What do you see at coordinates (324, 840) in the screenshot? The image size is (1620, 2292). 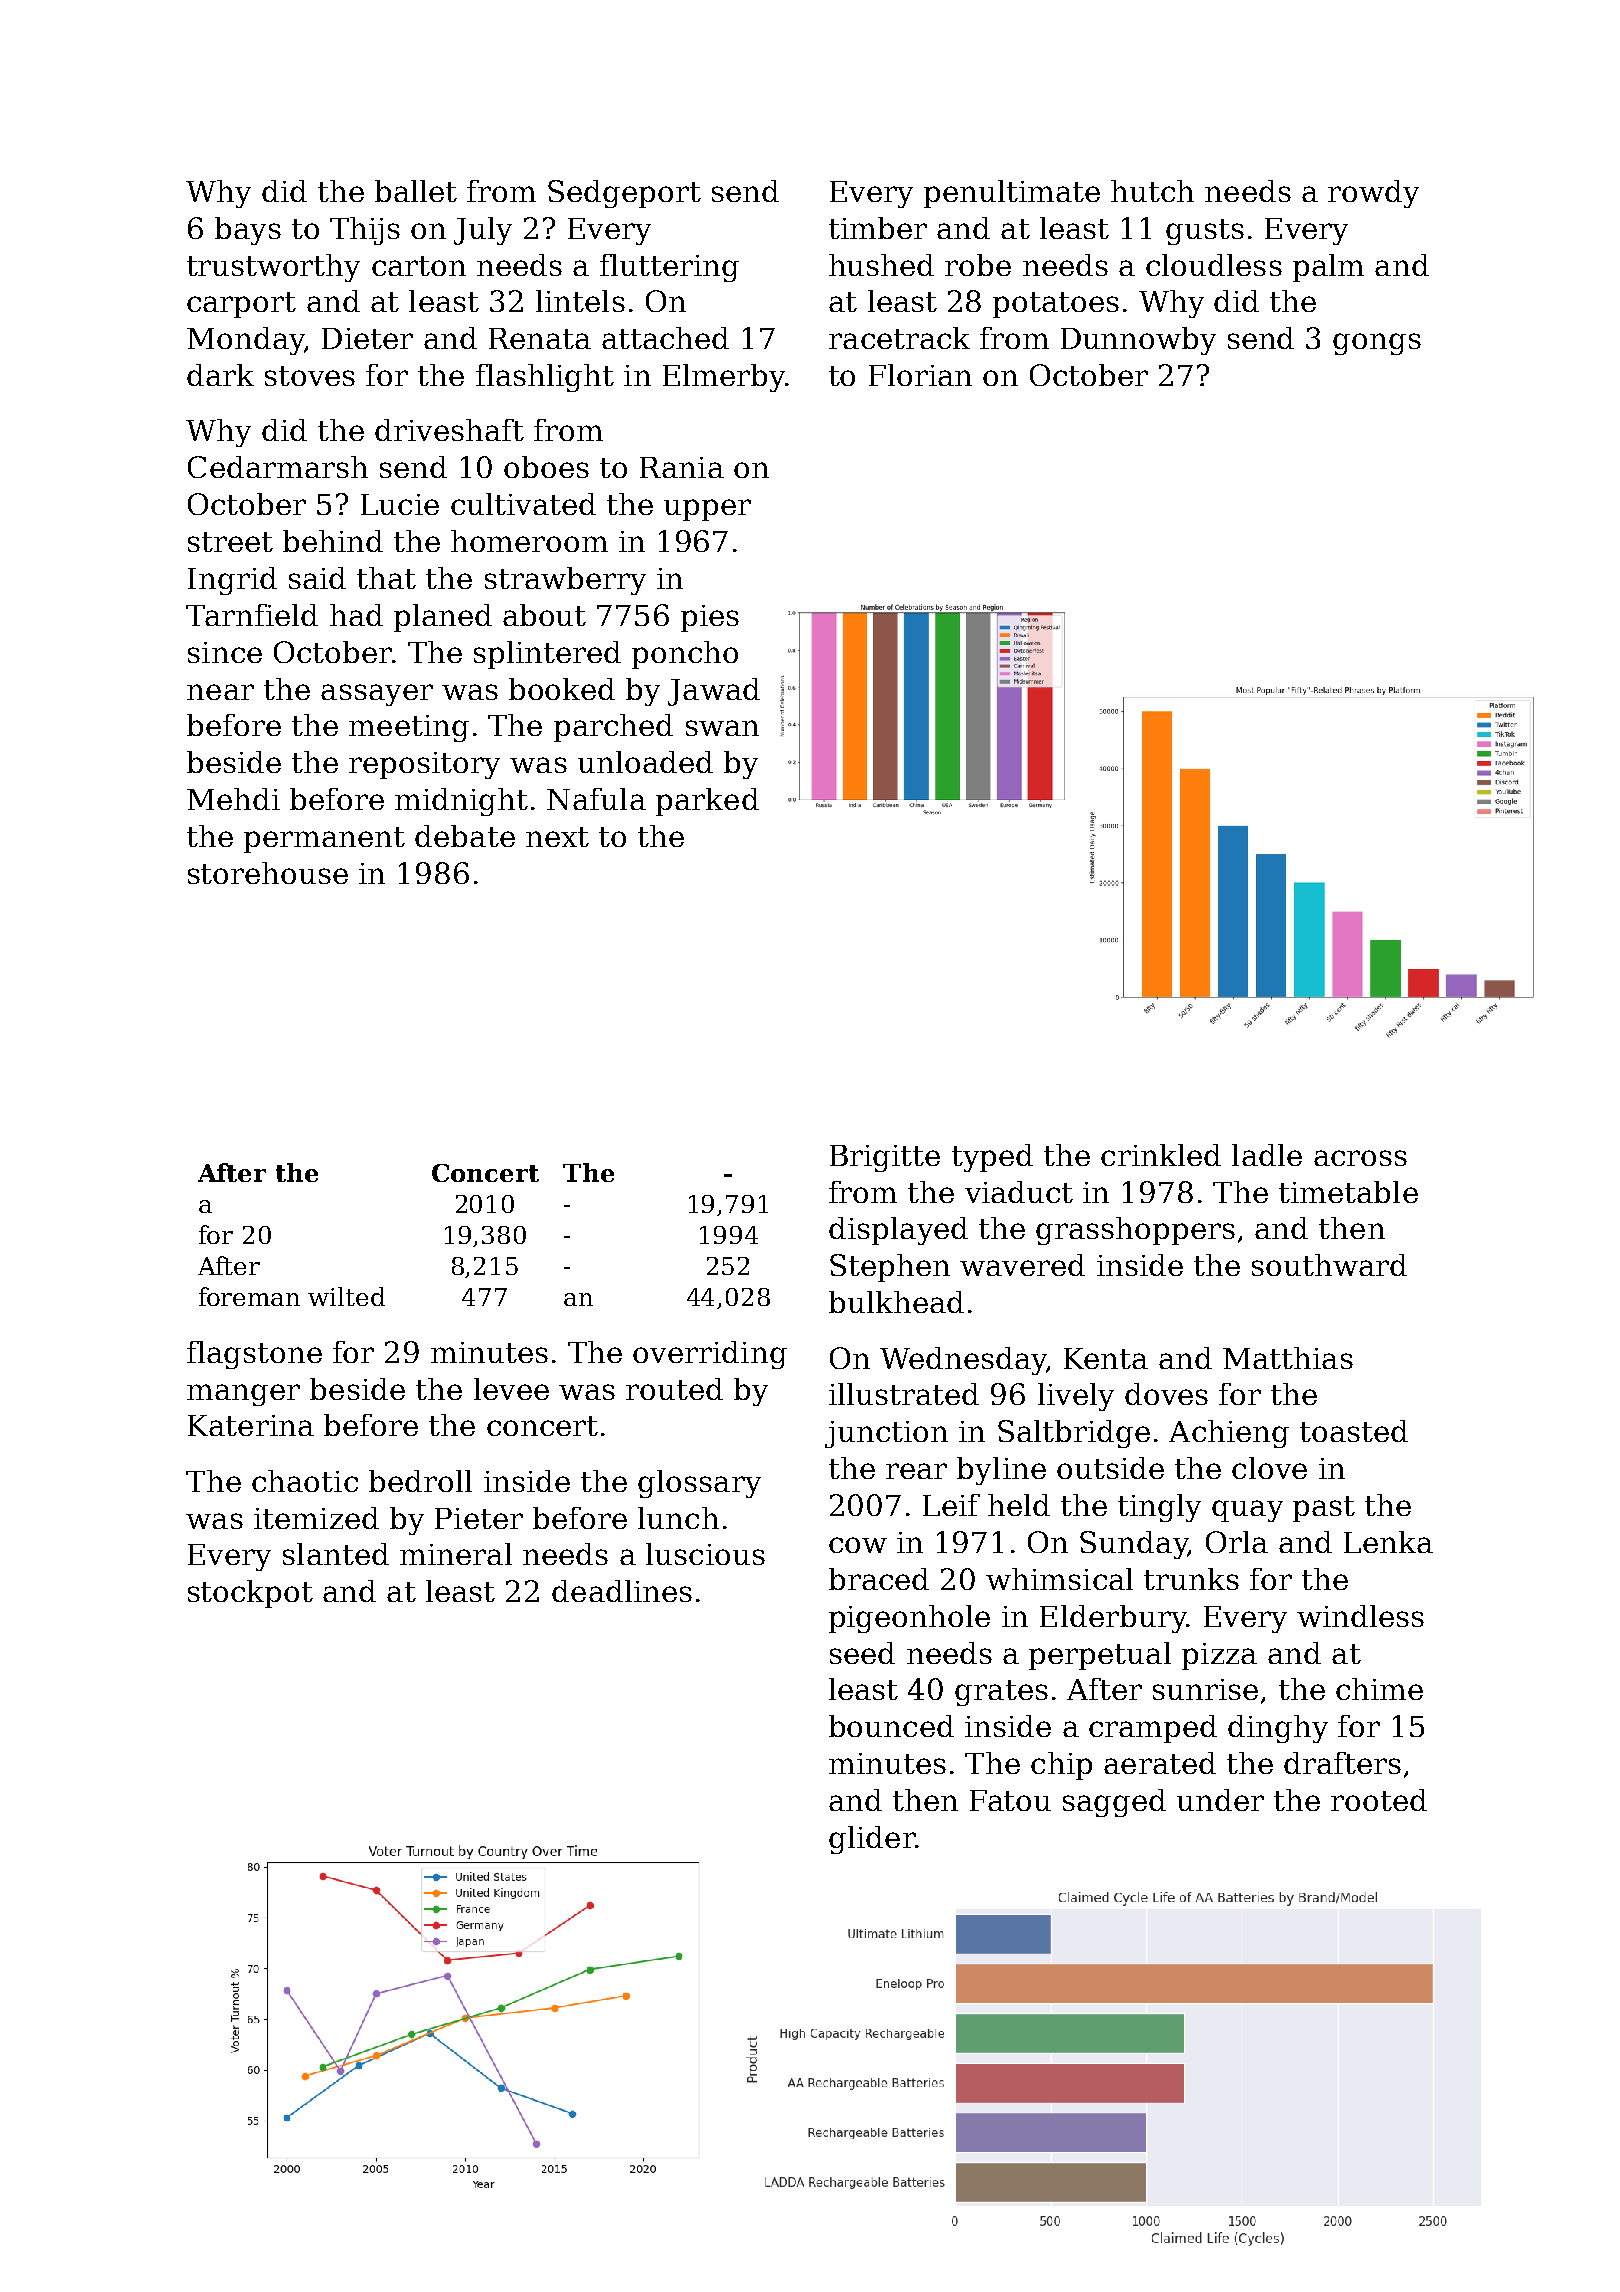 I see `permanent` at bounding box center [324, 840].
